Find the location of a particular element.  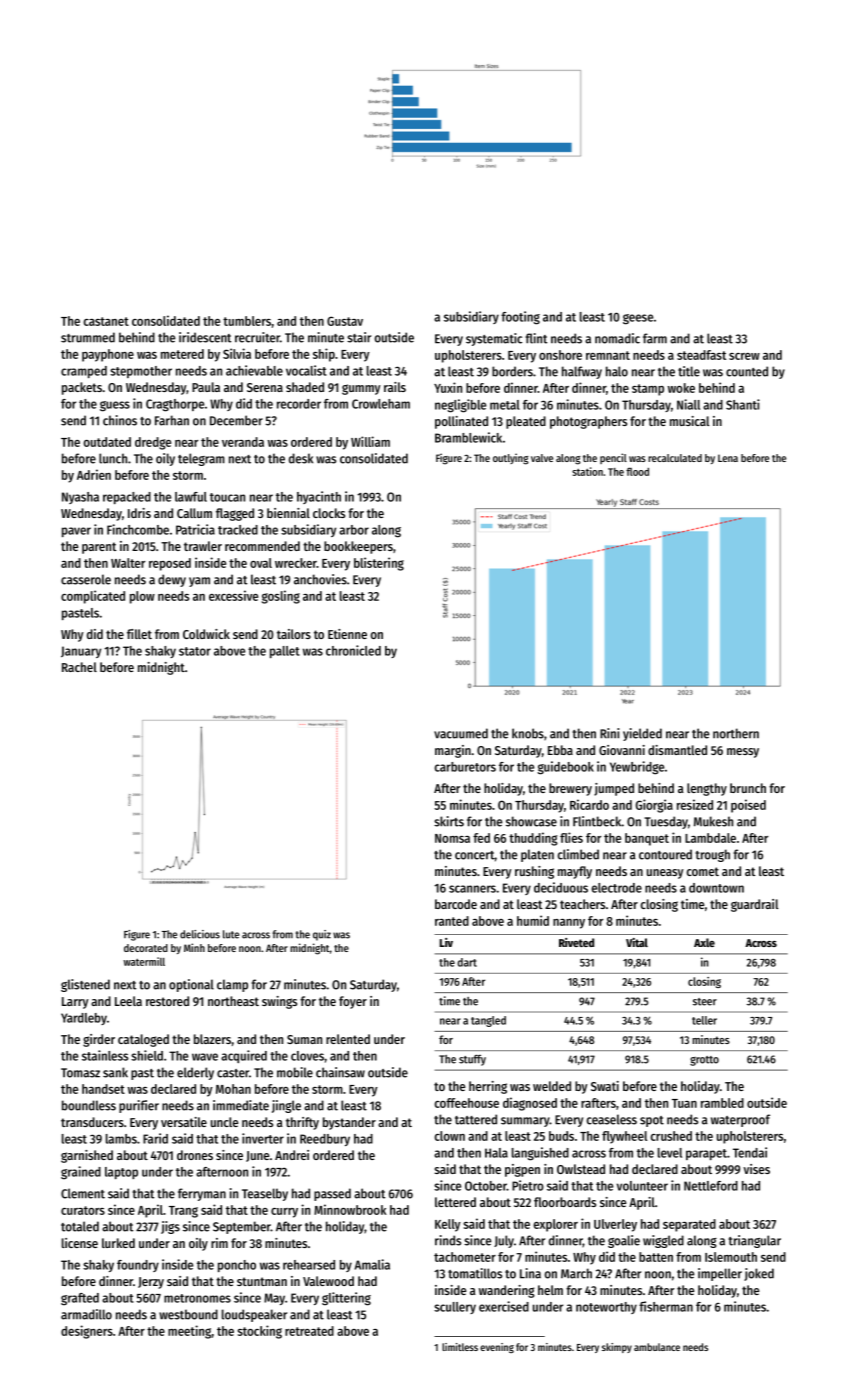

Minnowbrook is located at coordinates (350, 1209).
